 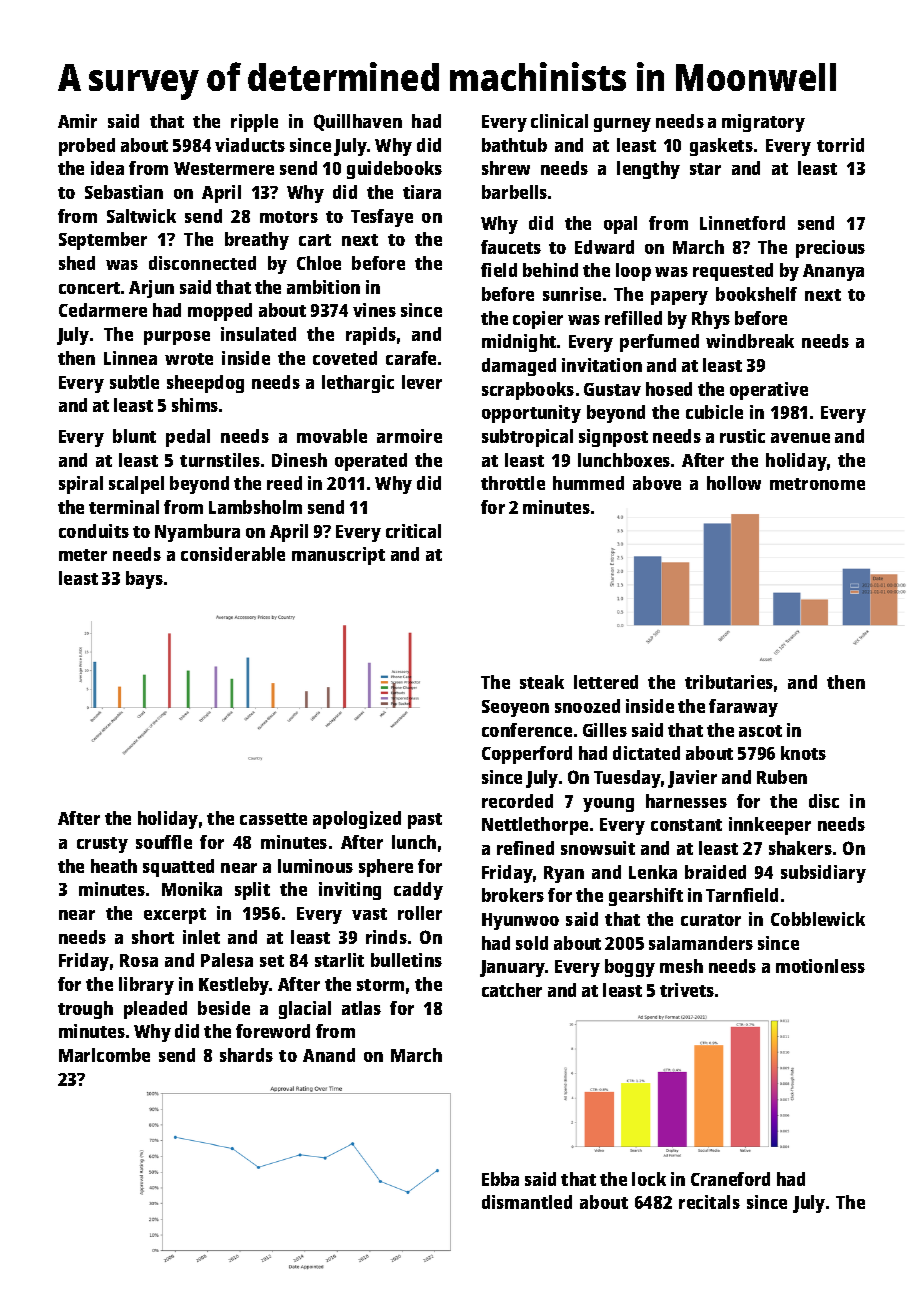 What do you see at coordinates (87, 147) in the screenshot?
I see `probed` at bounding box center [87, 147].
